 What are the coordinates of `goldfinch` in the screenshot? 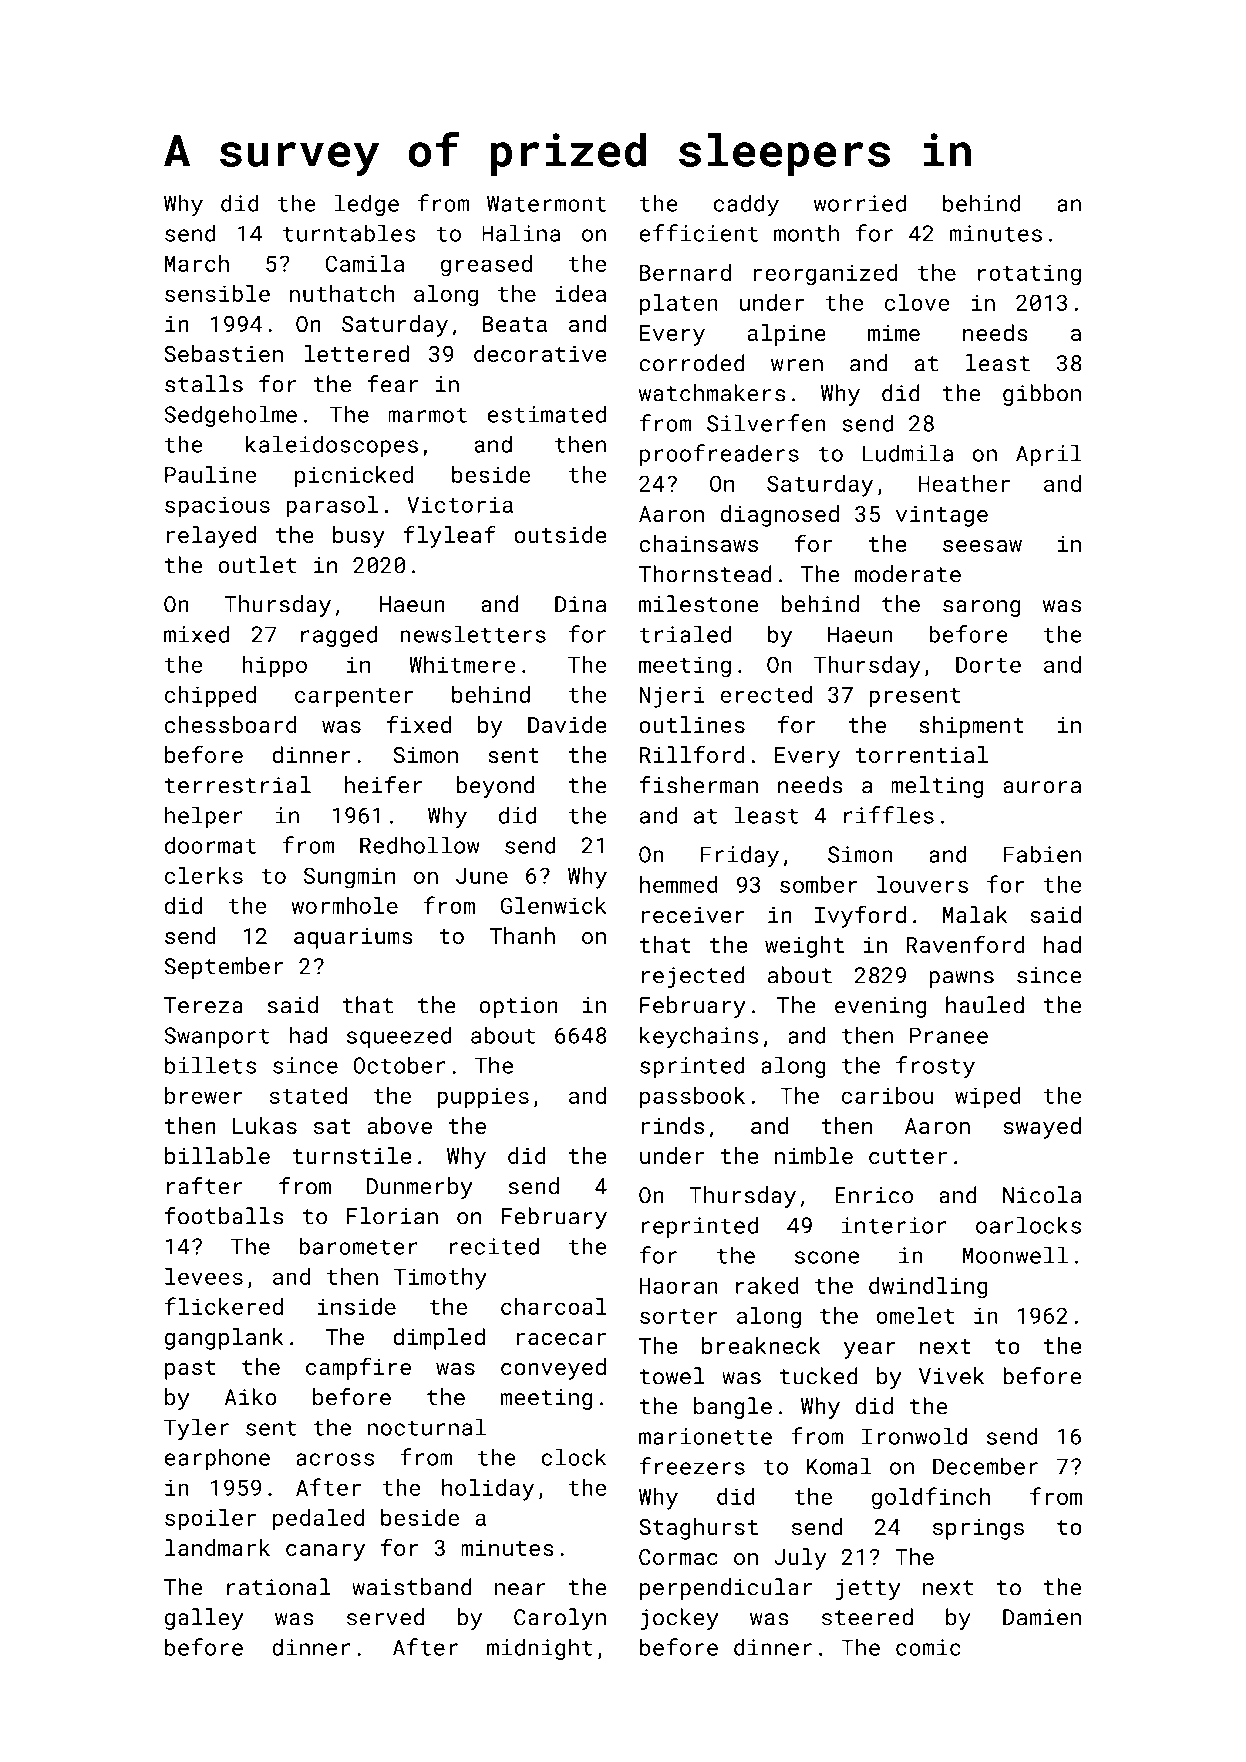 It's located at (931, 1498).
